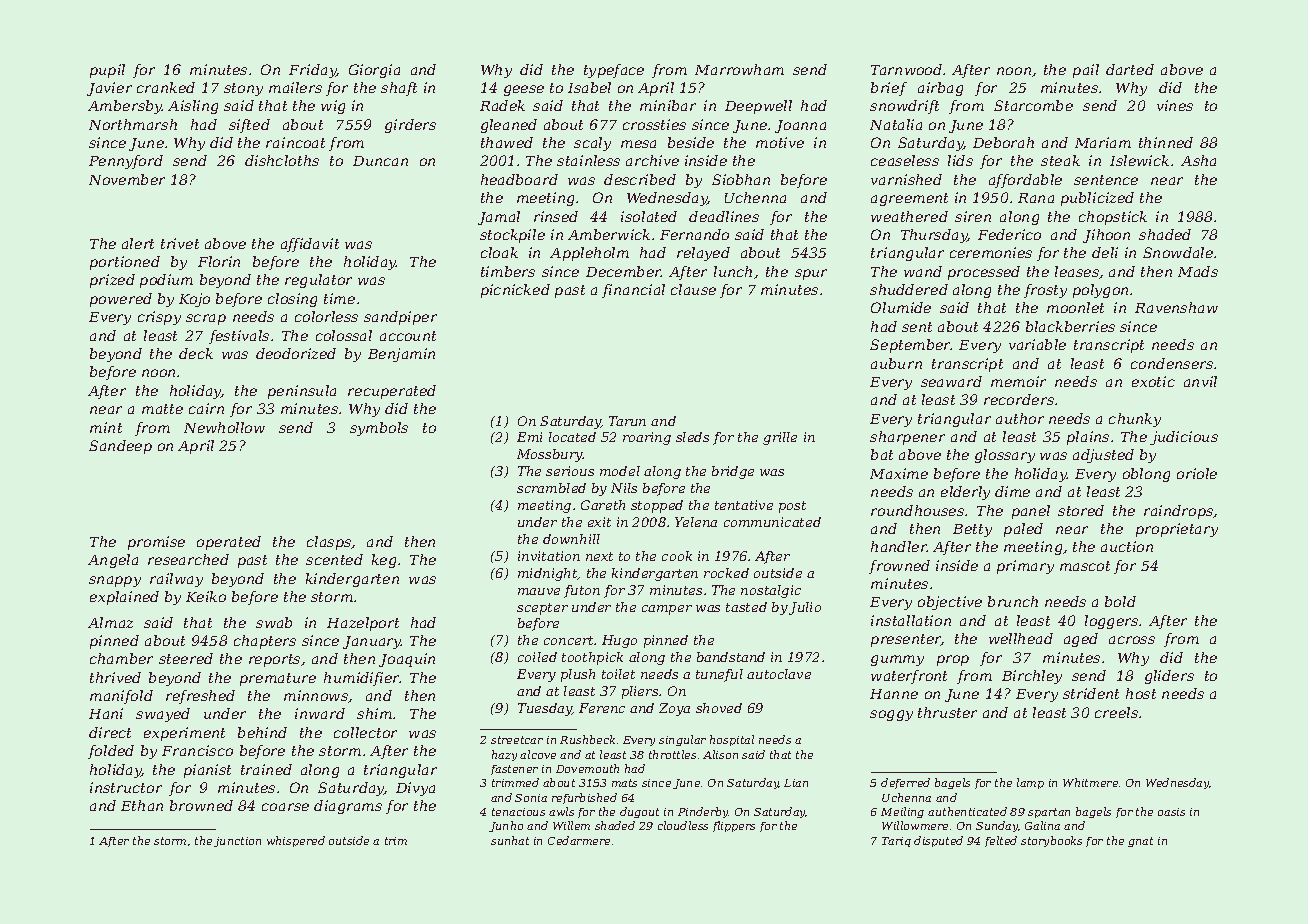 The image size is (1308, 924). Describe the element at coordinates (792, 507) in the screenshot. I see `post` at that location.
